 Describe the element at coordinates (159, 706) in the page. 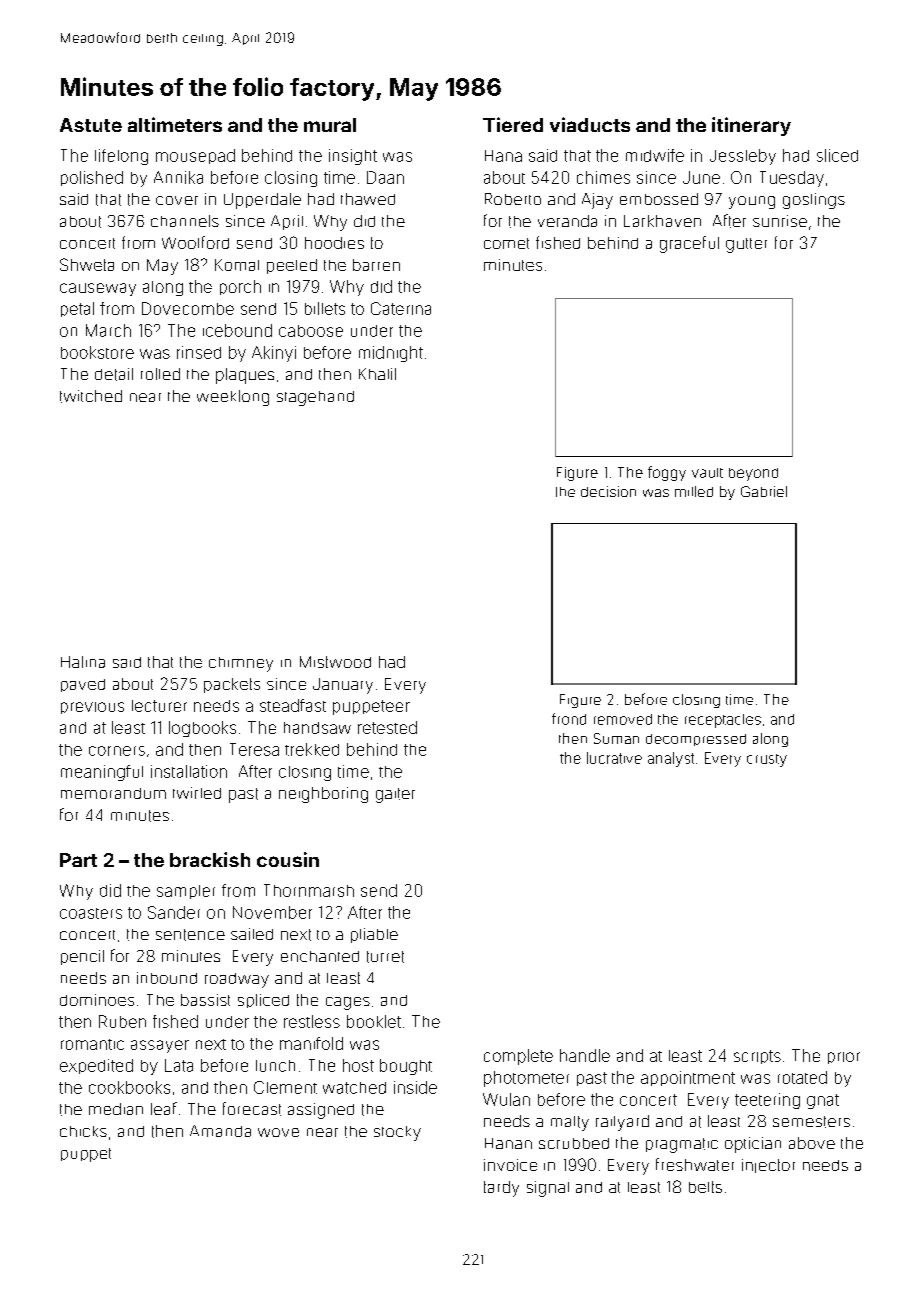

I see `lecturer` at that location.
